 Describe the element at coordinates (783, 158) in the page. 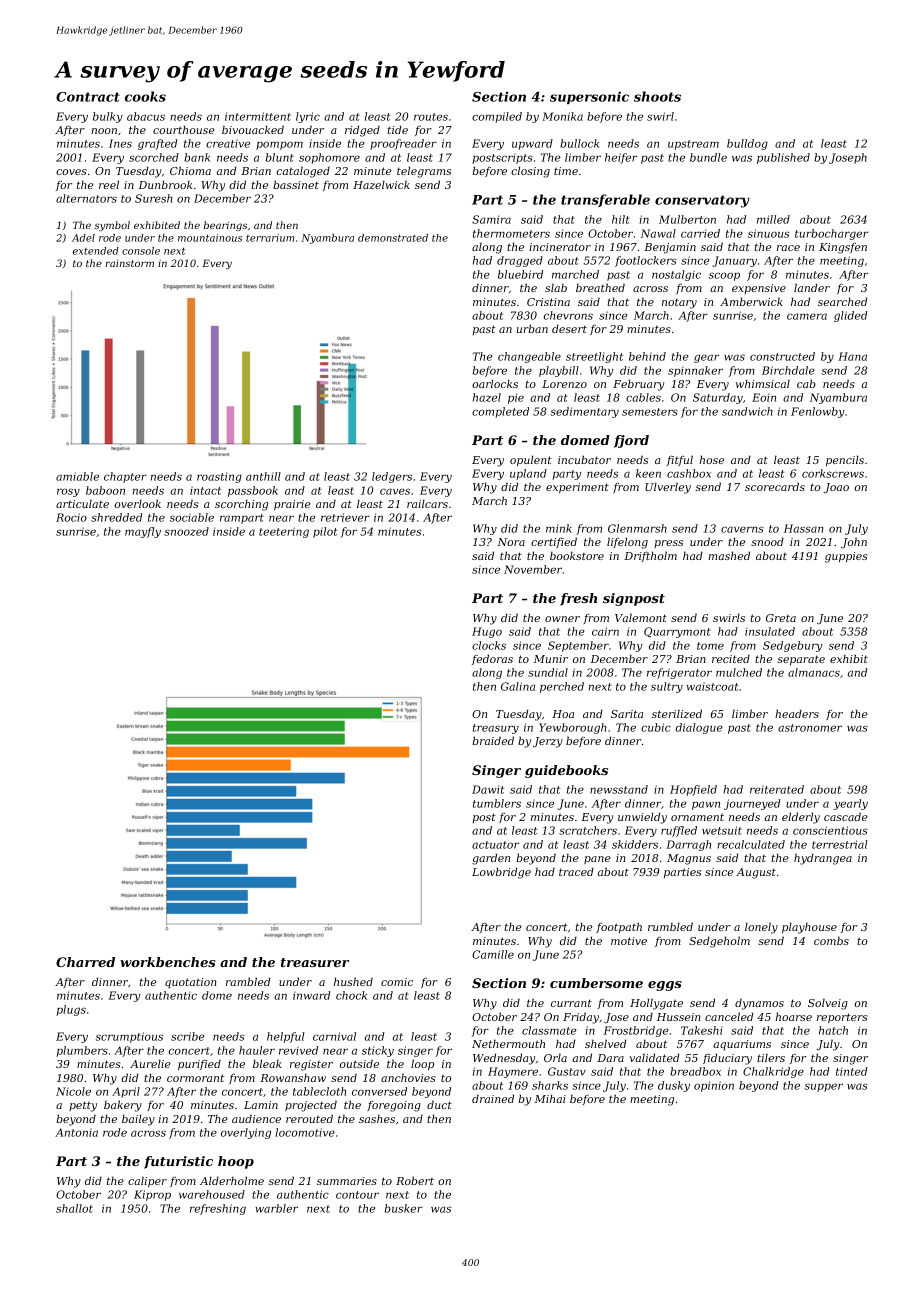

I see `published` at that location.
